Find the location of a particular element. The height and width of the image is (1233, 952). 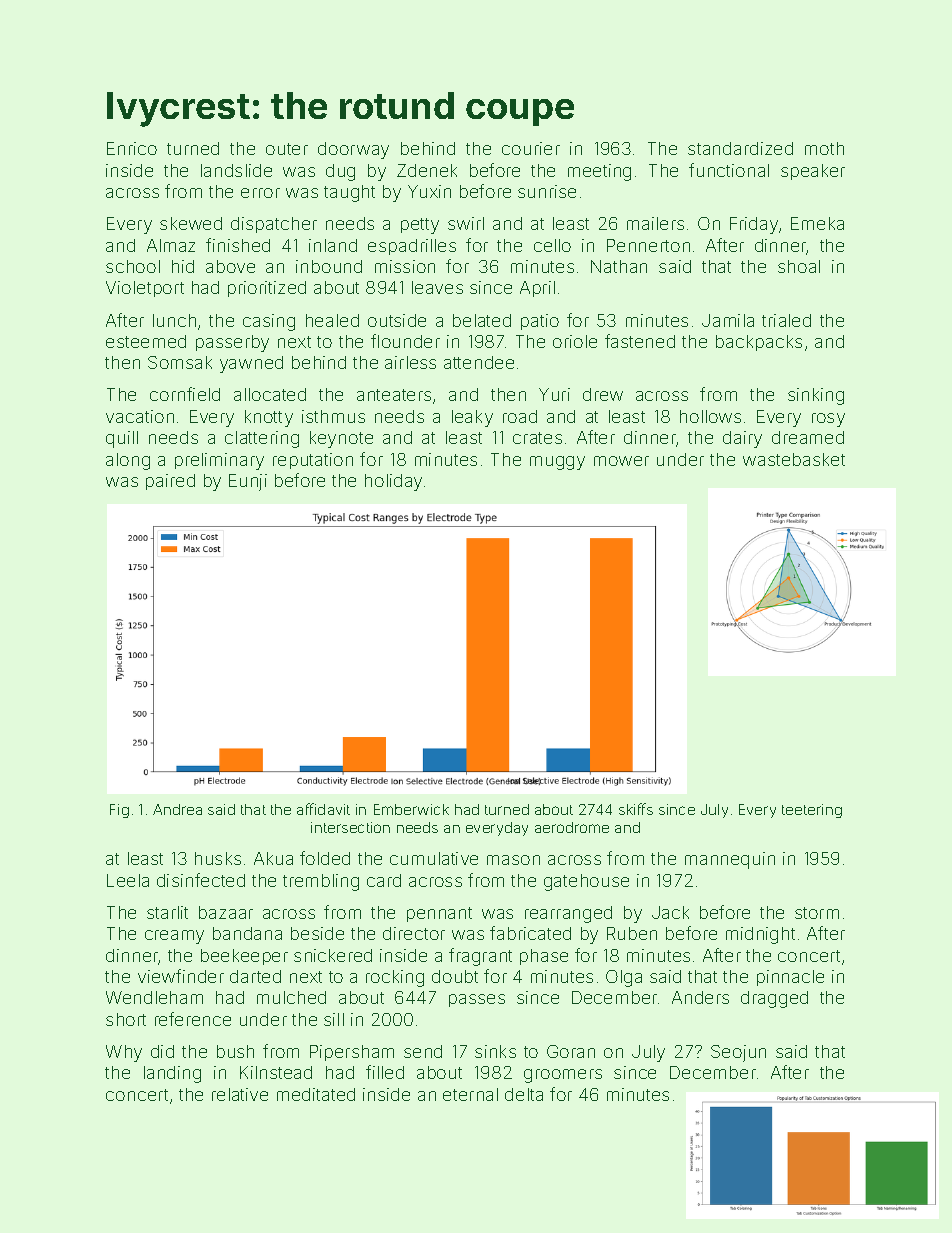

holiday is located at coordinates (393, 482).
